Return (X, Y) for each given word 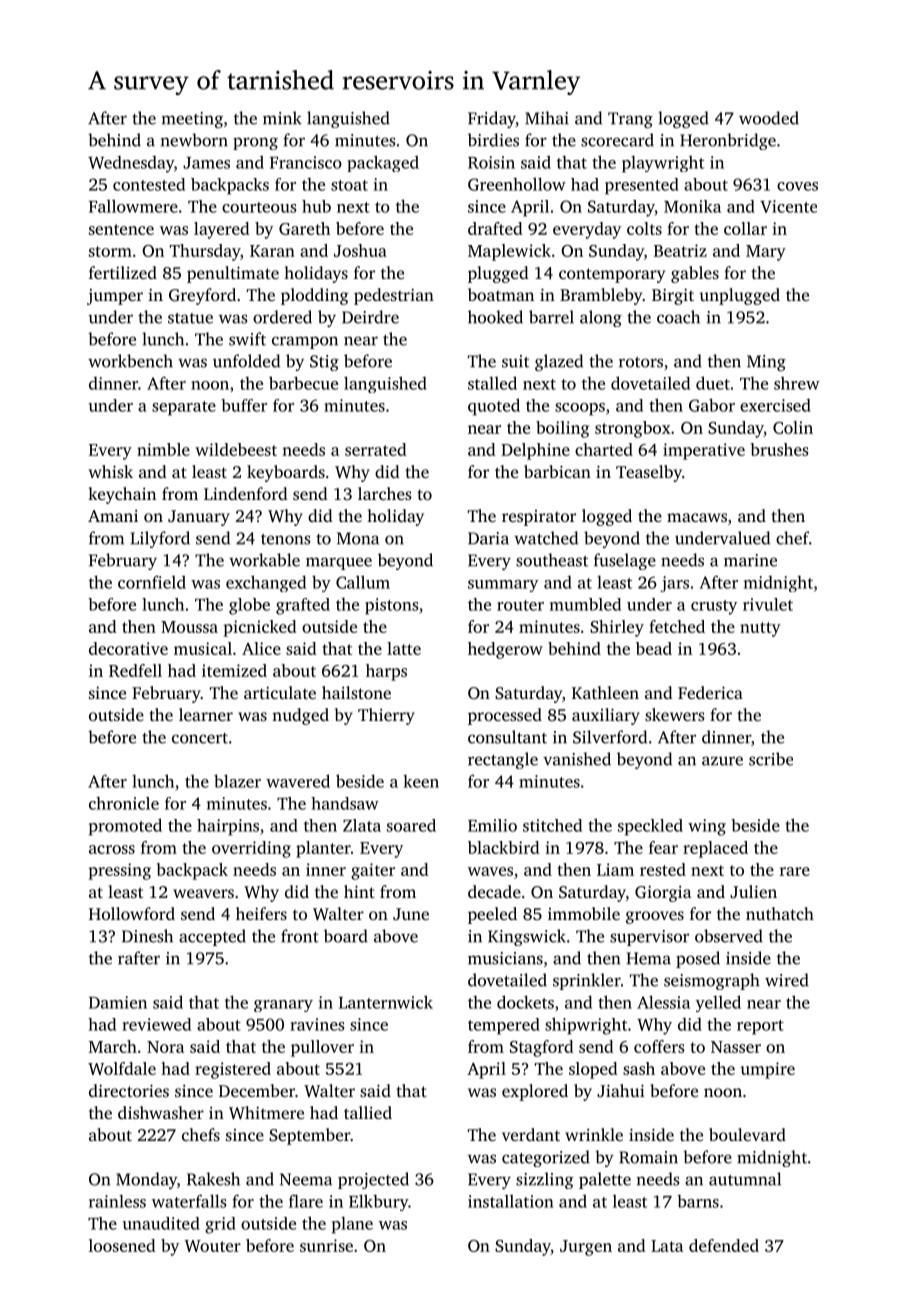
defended (724, 1245)
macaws (697, 517)
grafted (303, 606)
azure (722, 761)
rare (795, 871)
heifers (261, 913)
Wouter (212, 1246)
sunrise (326, 1245)
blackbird (504, 847)
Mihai (547, 118)
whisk (111, 471)
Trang (630, 120)
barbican (557, 471)
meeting (192, 120)
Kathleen (605, 692)
